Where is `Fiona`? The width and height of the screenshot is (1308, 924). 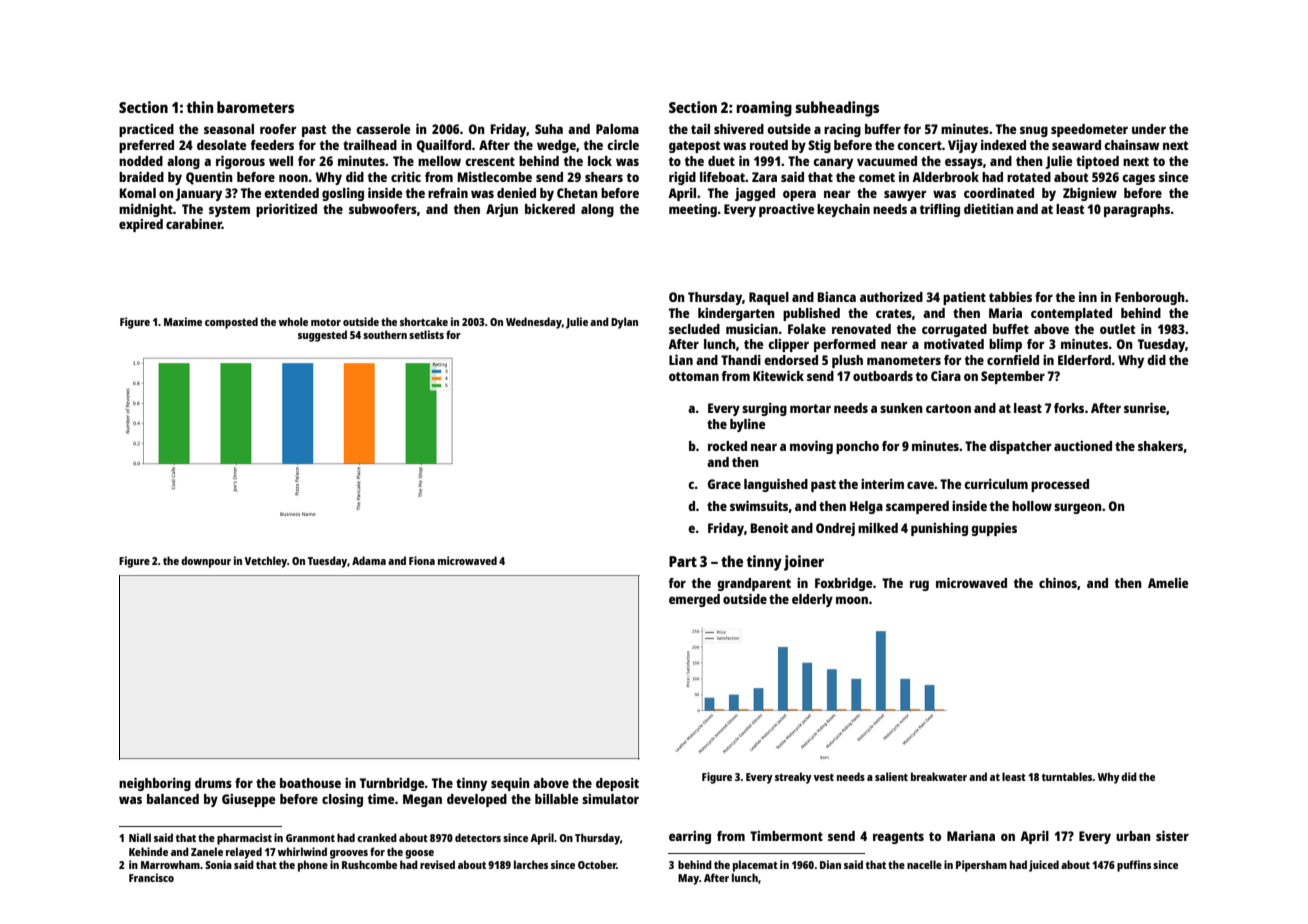 Fiona is located at coordinates (422, 560).
